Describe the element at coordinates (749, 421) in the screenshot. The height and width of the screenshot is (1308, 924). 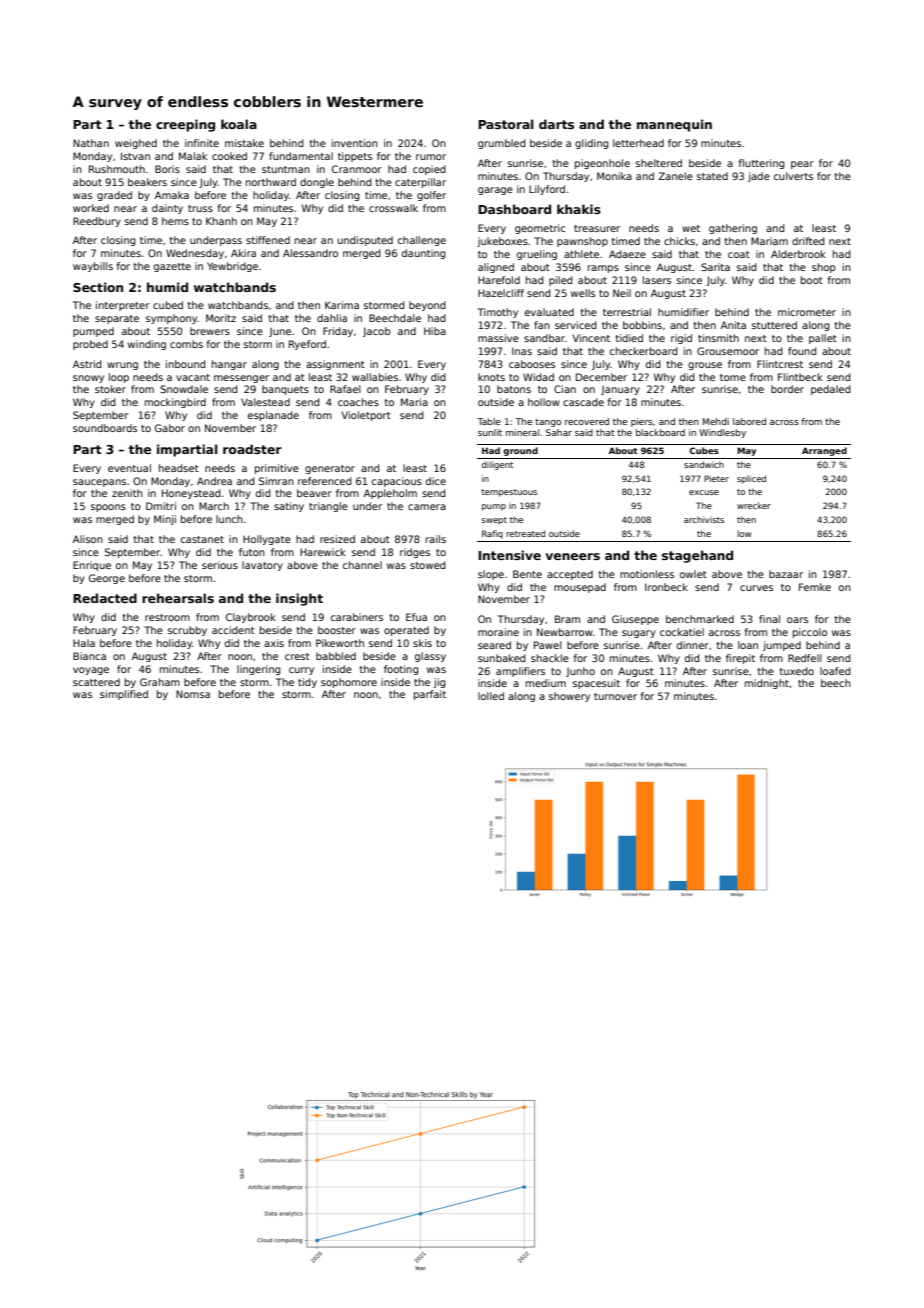
I see `labored` at that location.
